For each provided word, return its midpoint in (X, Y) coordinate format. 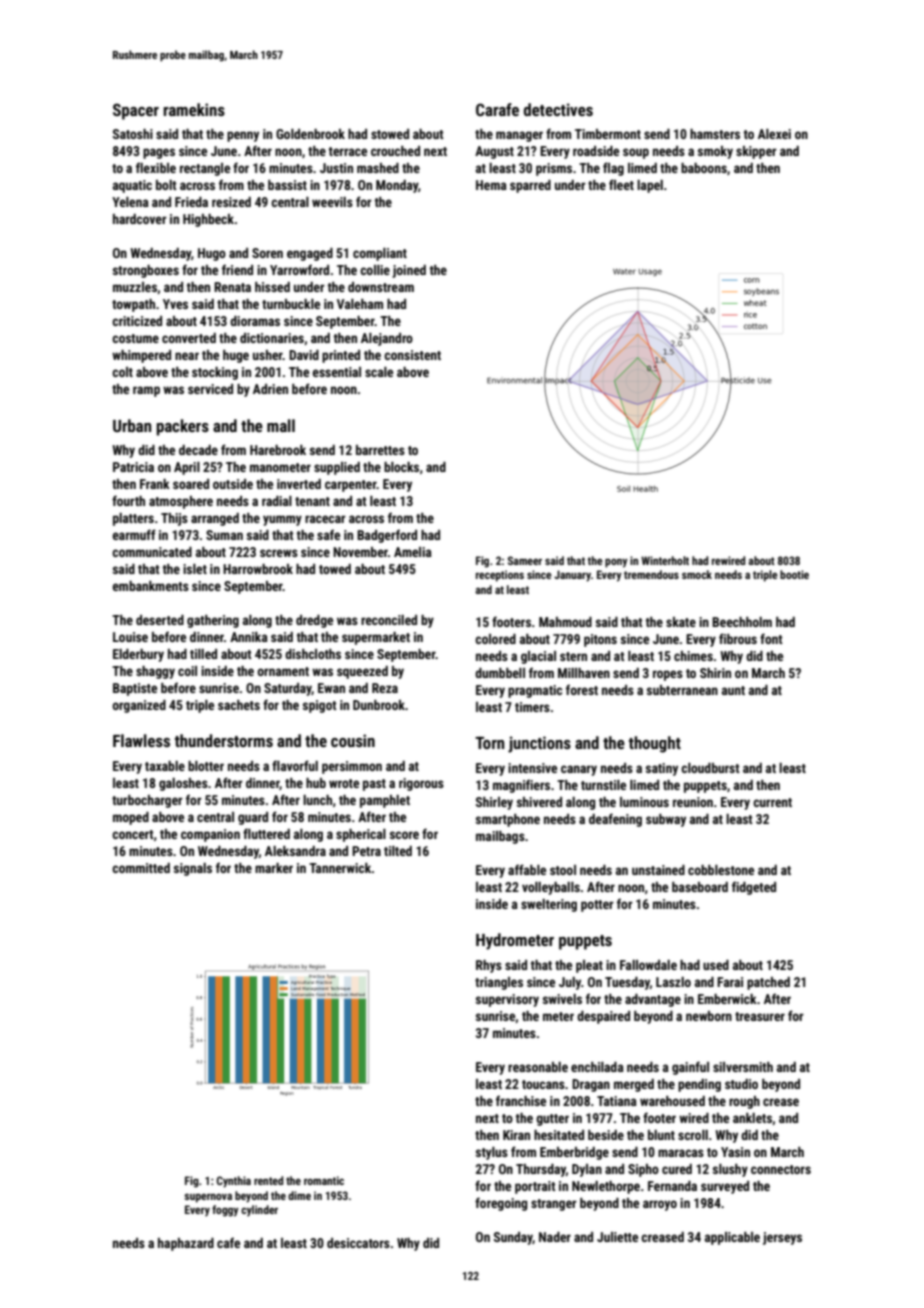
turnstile (603, 785)
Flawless (141, 740)
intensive (532, 768)
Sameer (525, 560)
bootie (794, 574)
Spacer (136, 111)
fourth (128, 500)
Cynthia (233, 1182)
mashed (378, 168)
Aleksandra (295, 851)
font (771, 638)
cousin (353, 740)
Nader (555, 1237)
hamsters (715, 134)
